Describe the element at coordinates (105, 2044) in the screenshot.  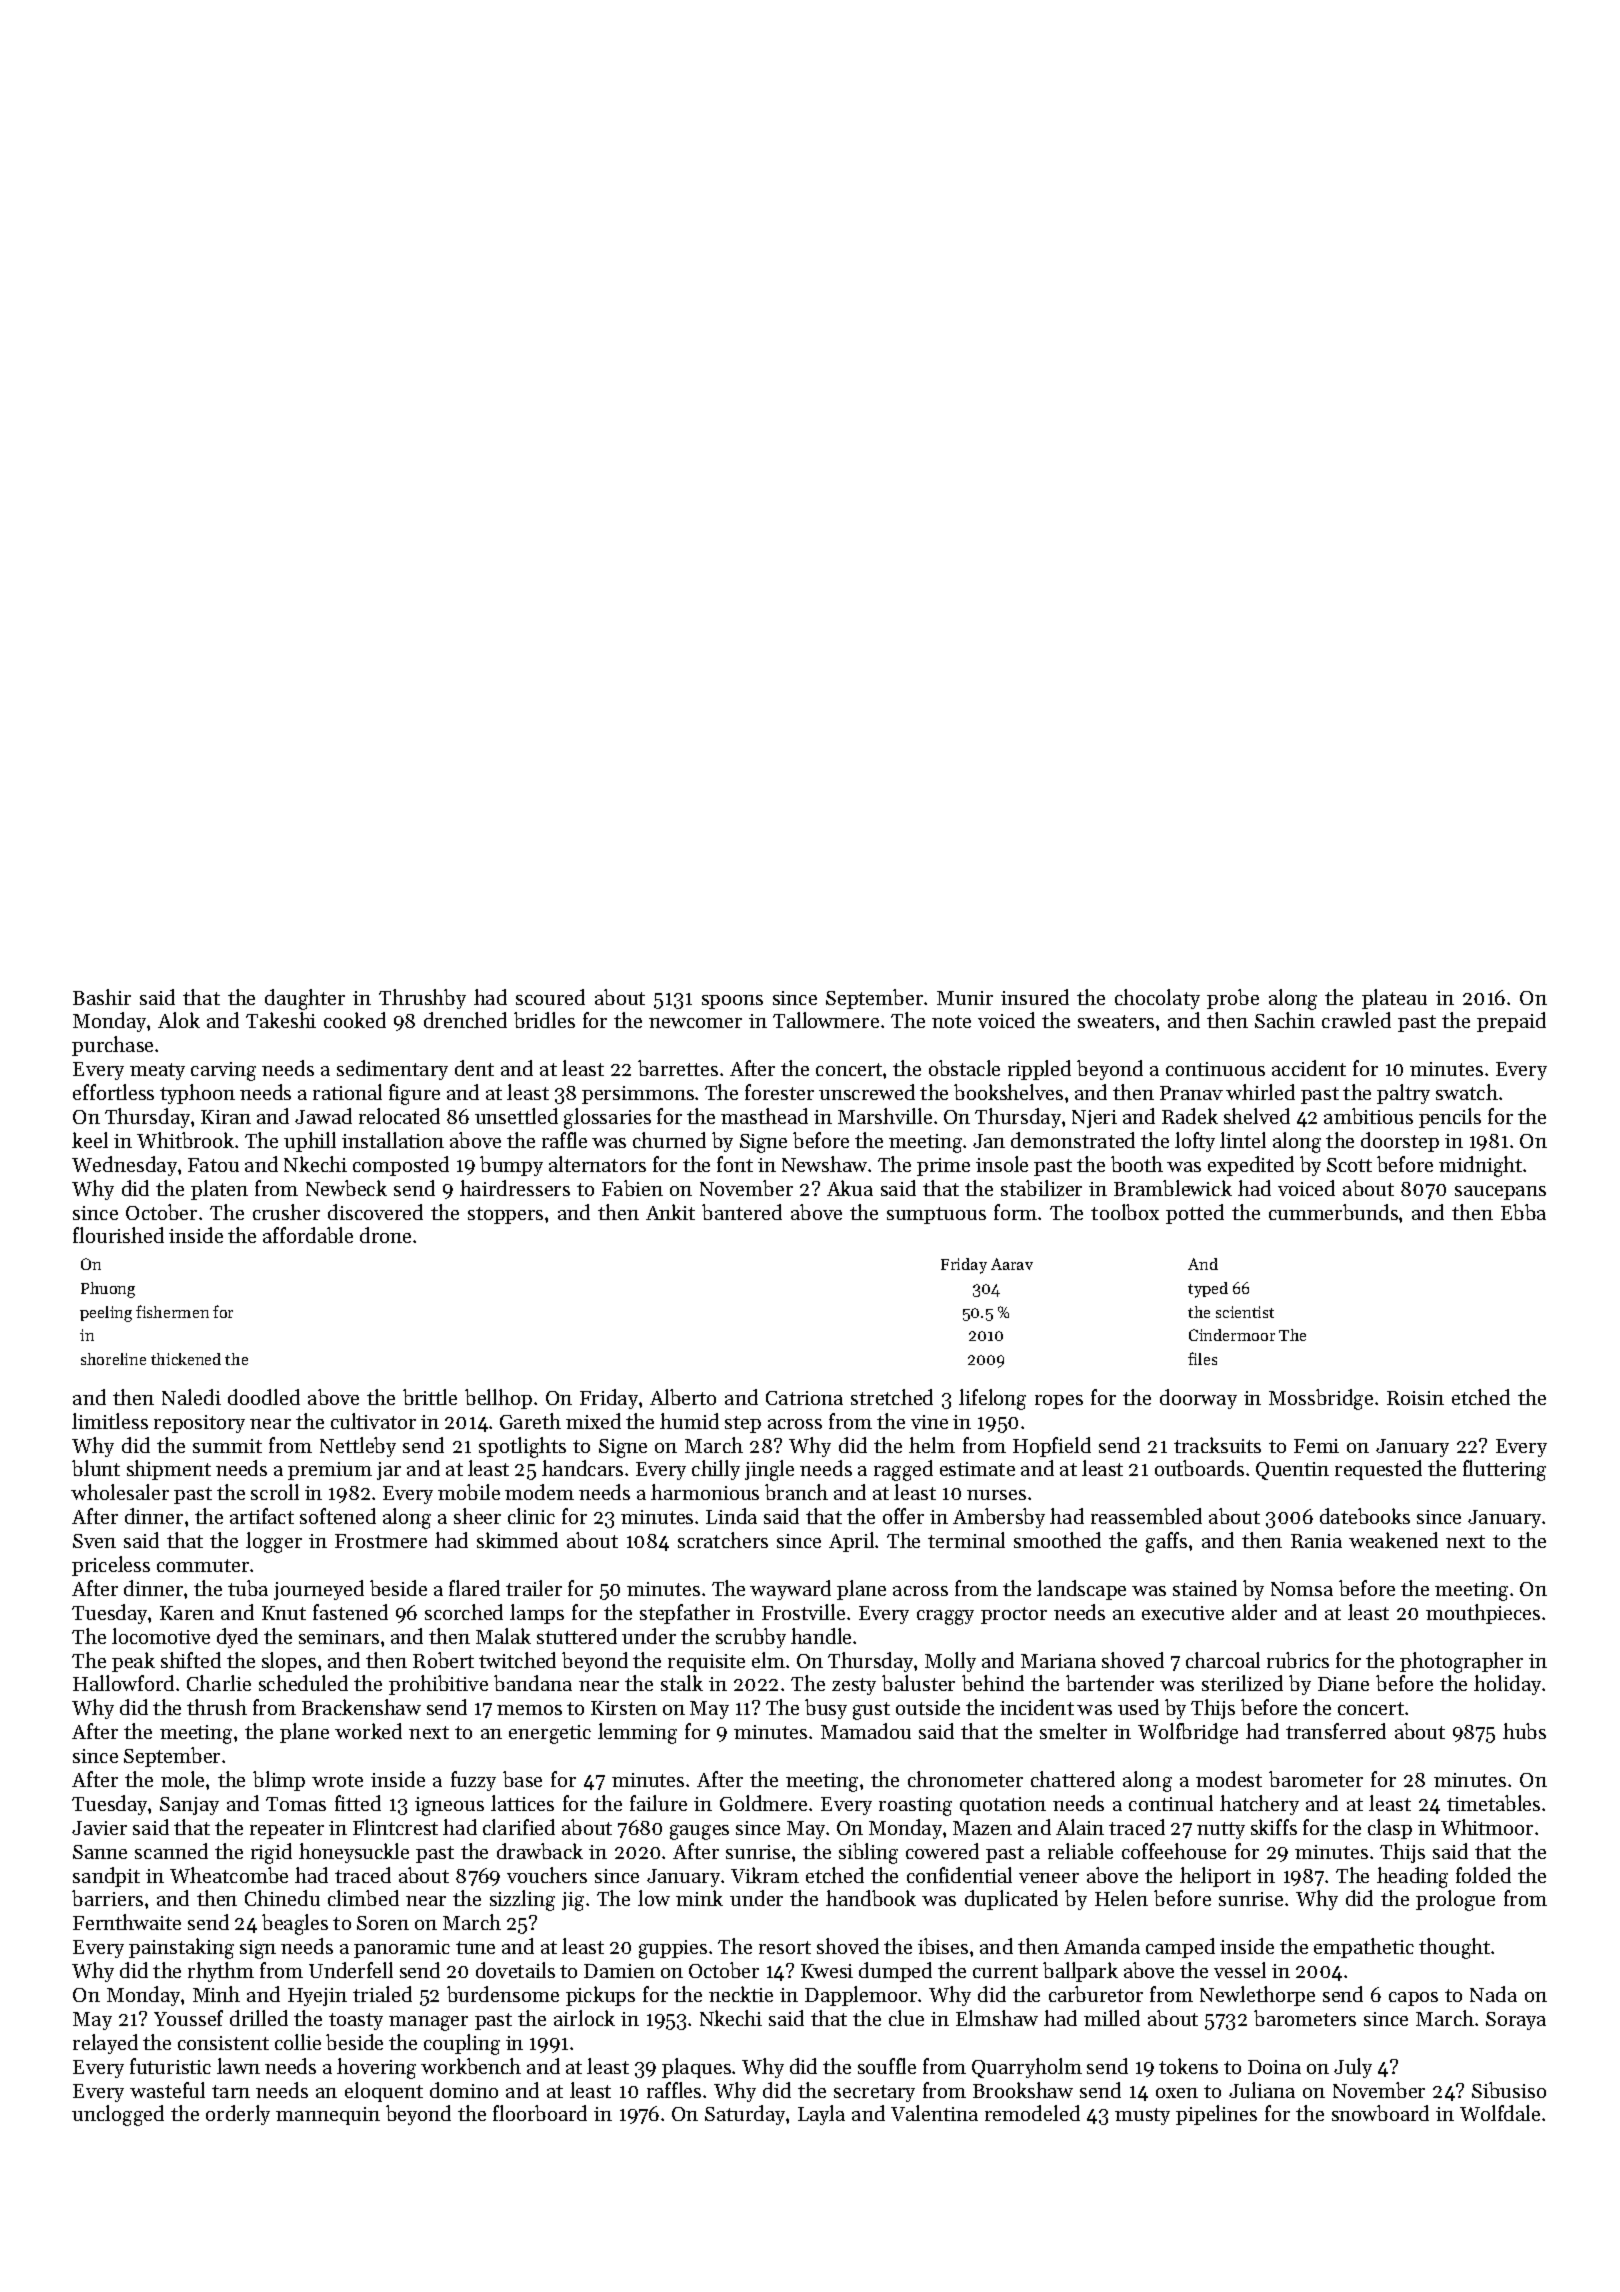
I see `relayed` at that location.
